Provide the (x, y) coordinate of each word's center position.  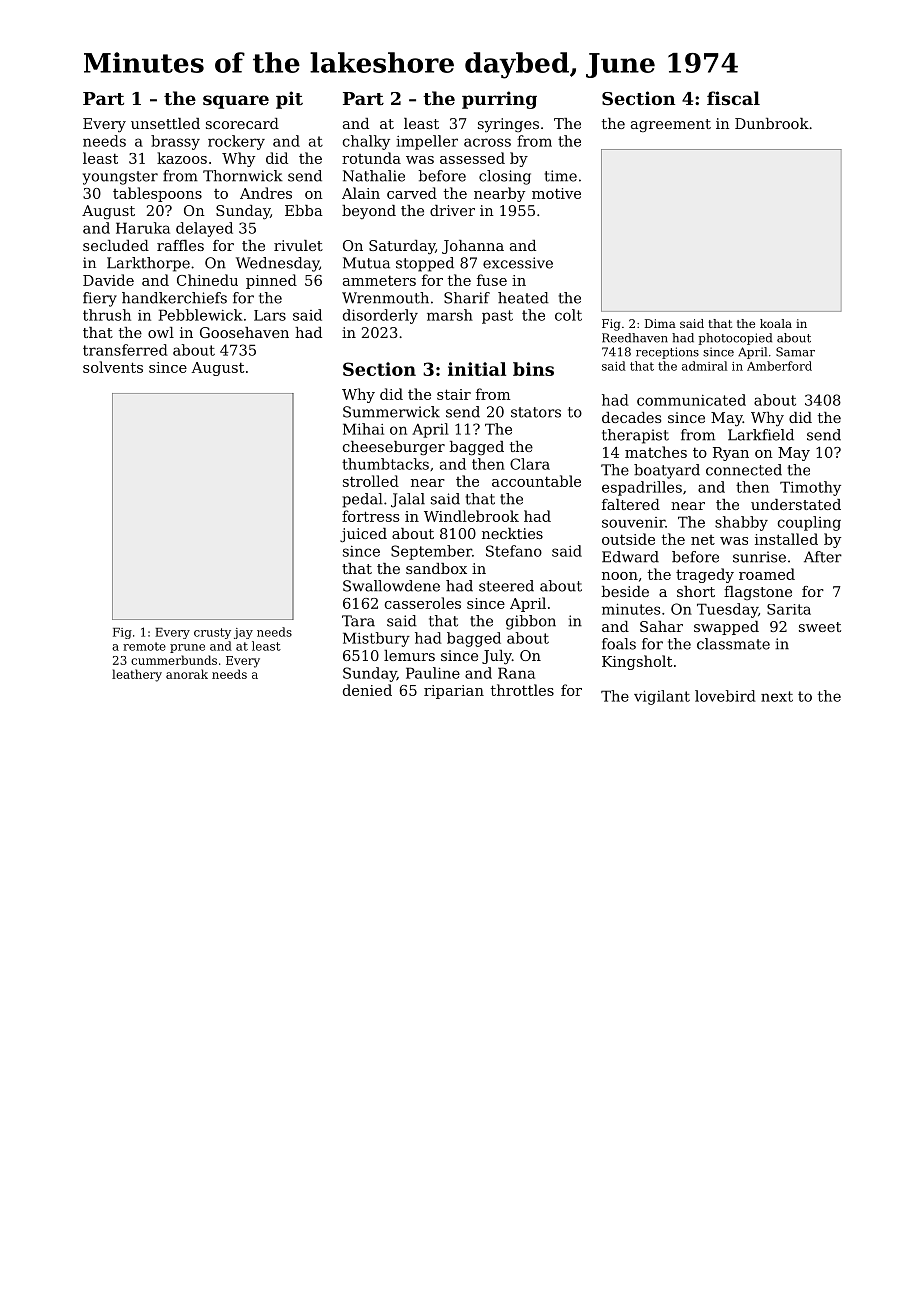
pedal (362, 500)
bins (533, 369)
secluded (116, 245)
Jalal (408, 500)
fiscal (733, 98)
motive (556, 193)
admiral (704, 366)
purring (499, 100)
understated (796, 504)
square (236, 102)
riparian (454, 692)
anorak (187, 674)
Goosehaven (244, 332)
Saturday (402, 247)
